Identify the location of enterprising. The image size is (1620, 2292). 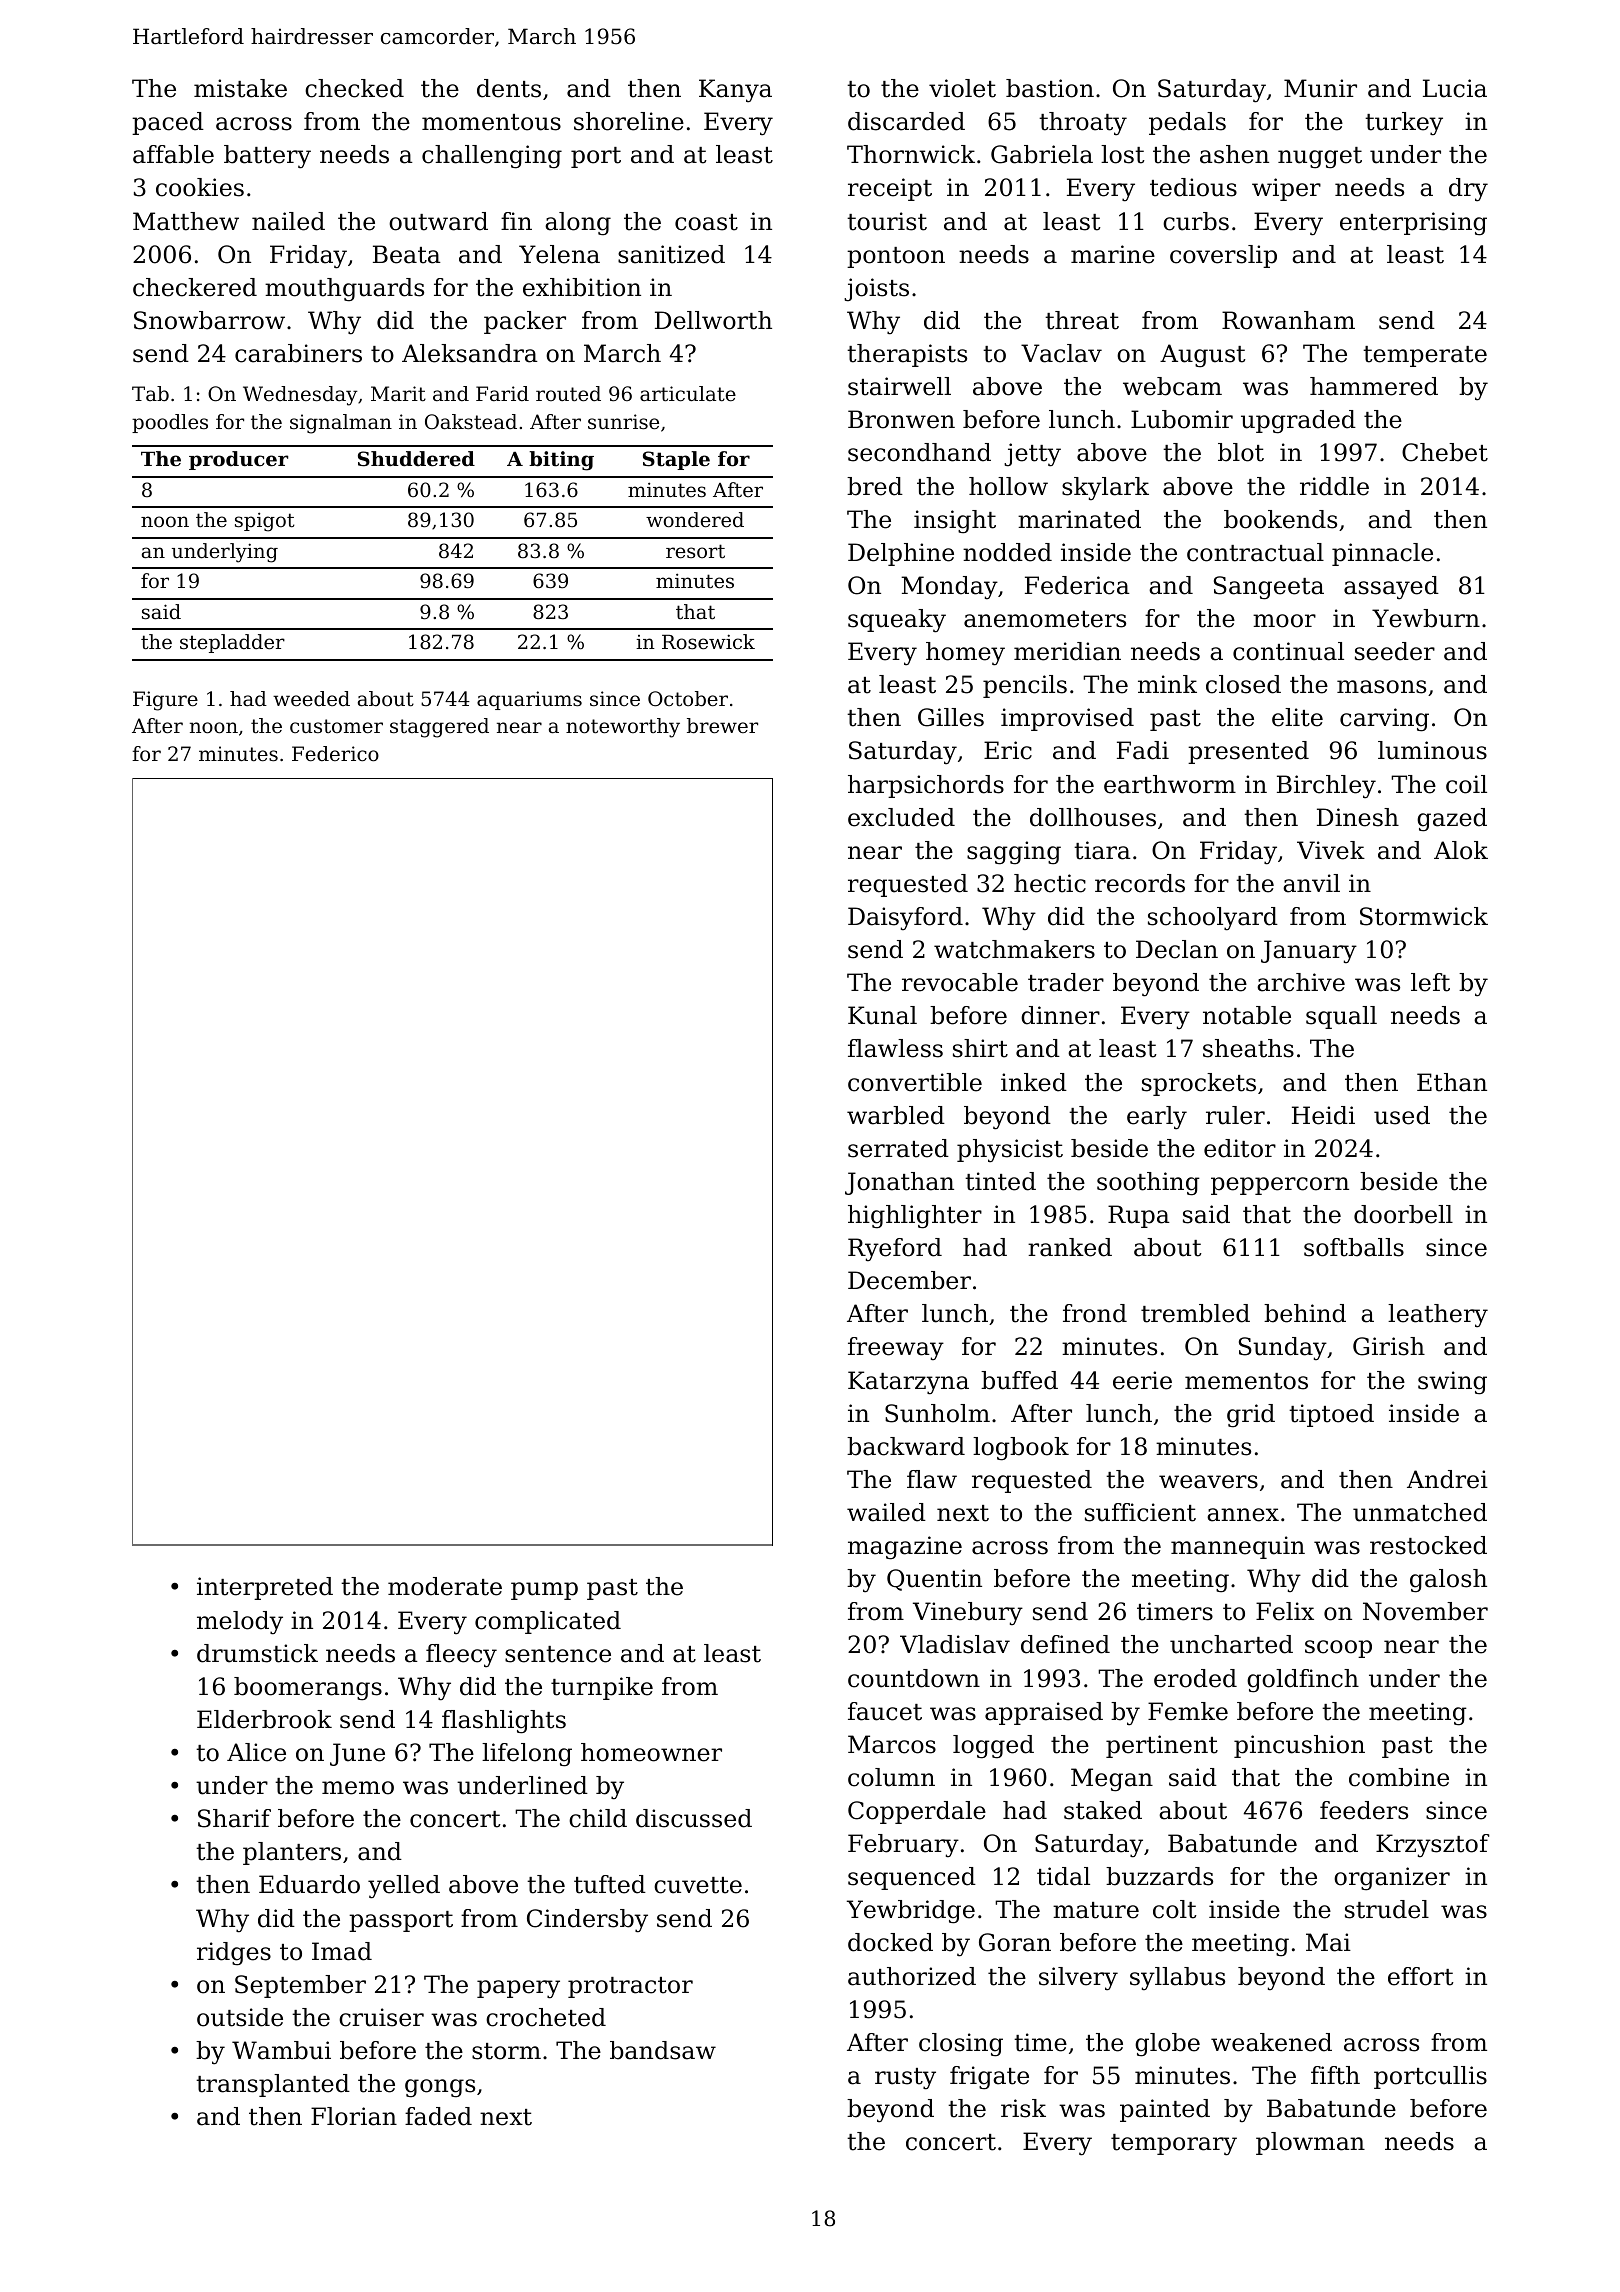
(1413, 224).
